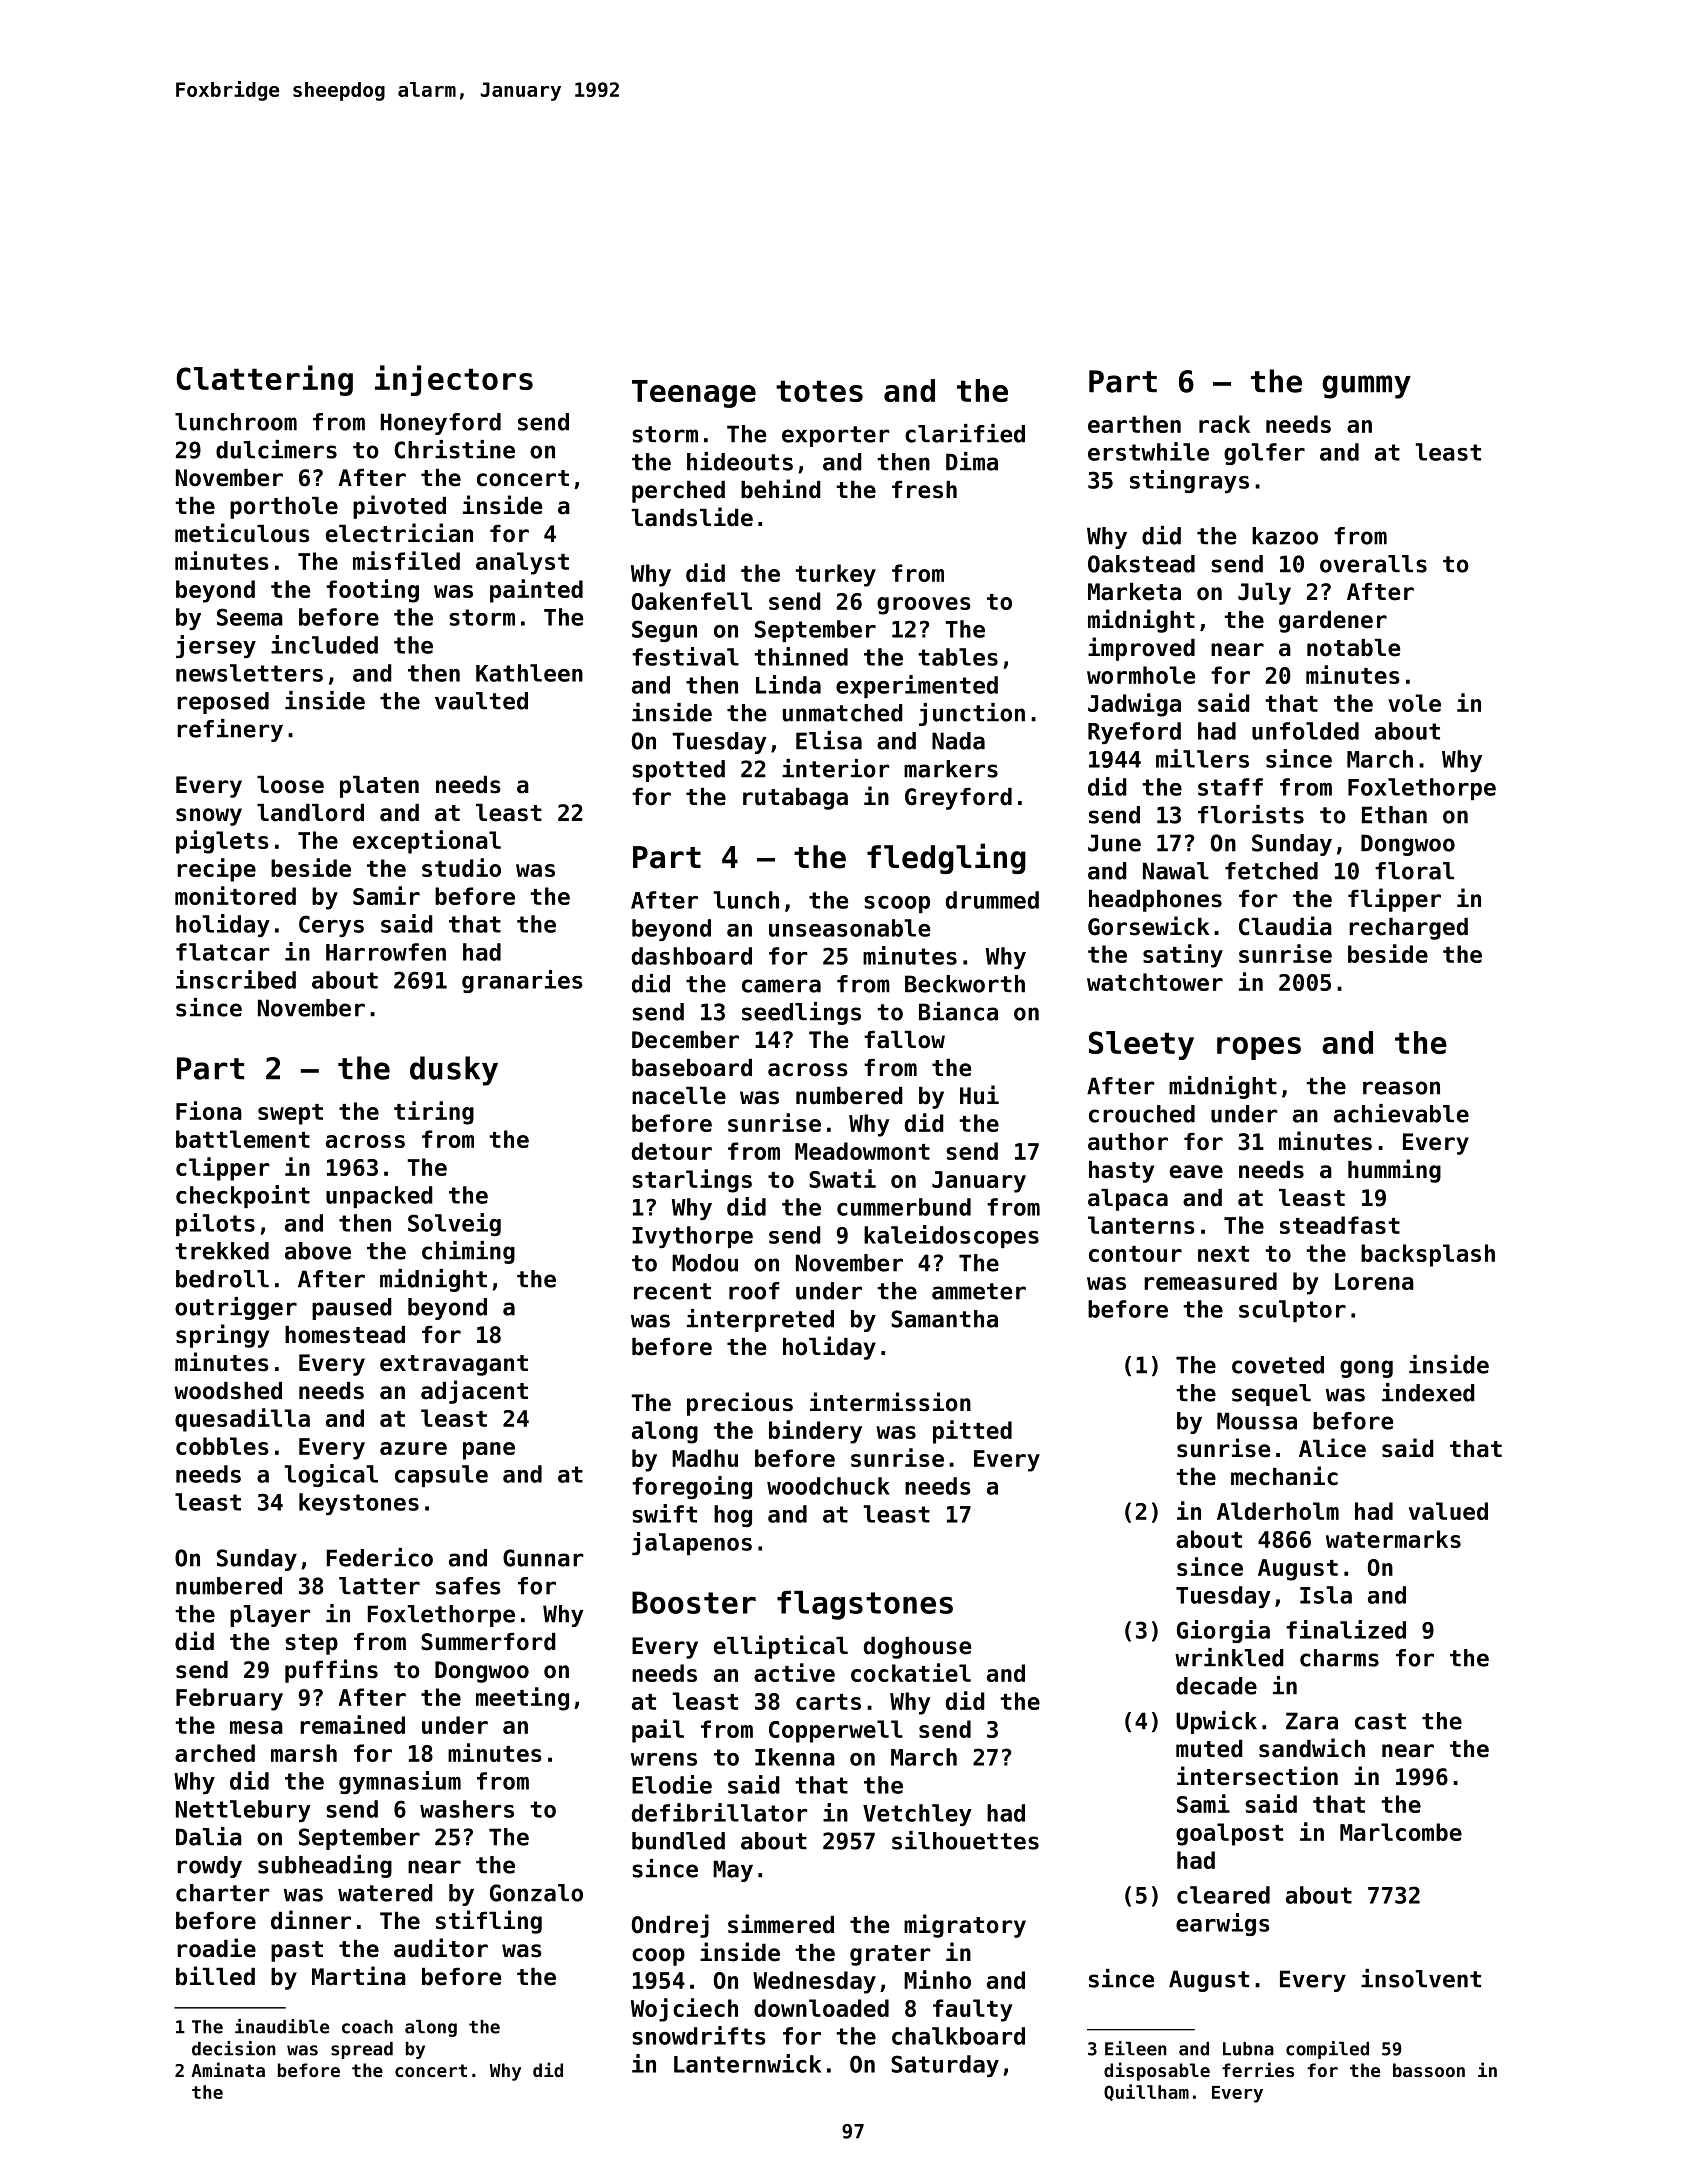 Image resolution: width=1683 pixels, height=2178 pixels. I want to click on capsule, so click(441, 1476).
